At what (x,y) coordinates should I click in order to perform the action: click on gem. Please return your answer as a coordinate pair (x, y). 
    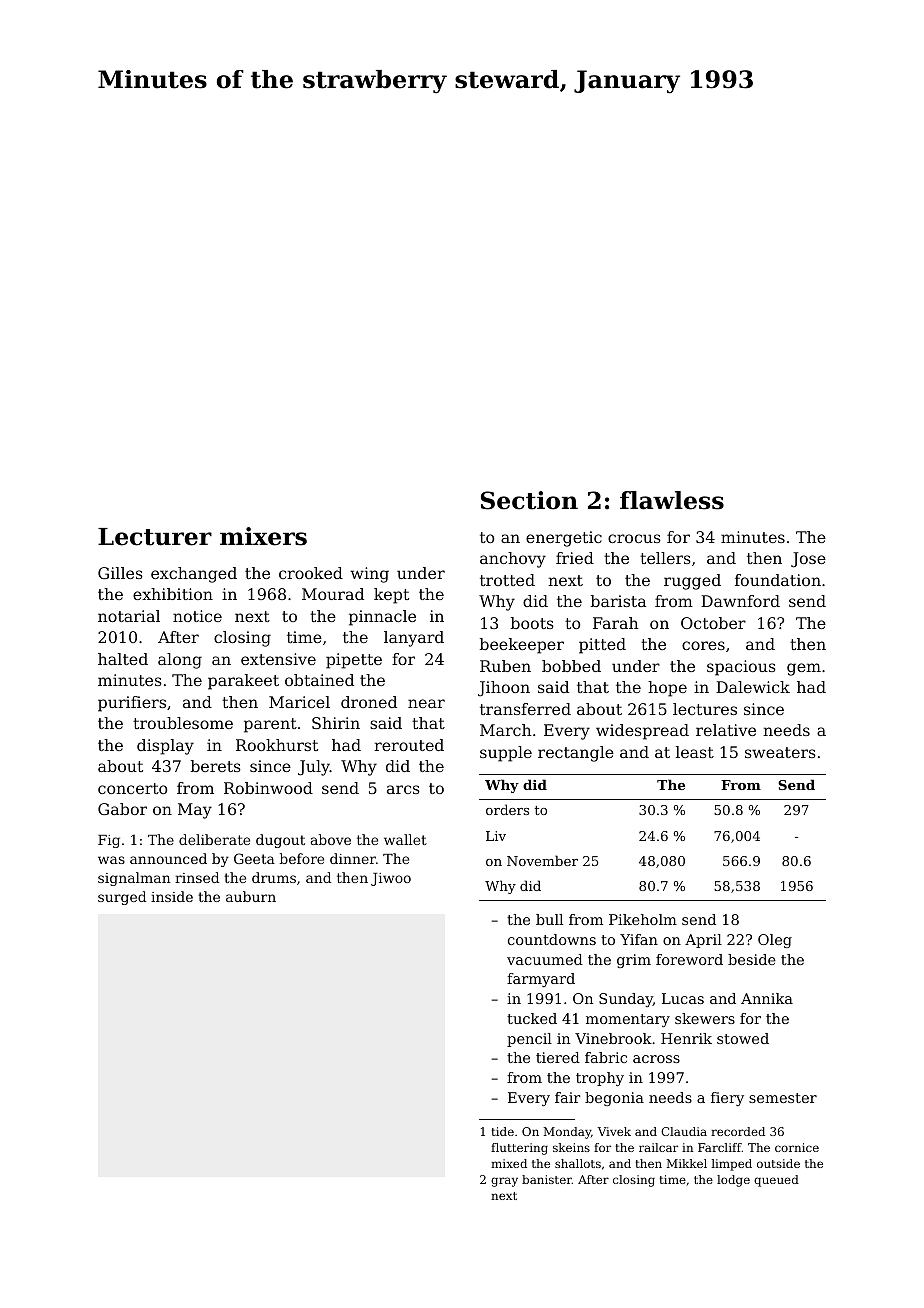
    Looking at the image, I should click on (804, 669).
